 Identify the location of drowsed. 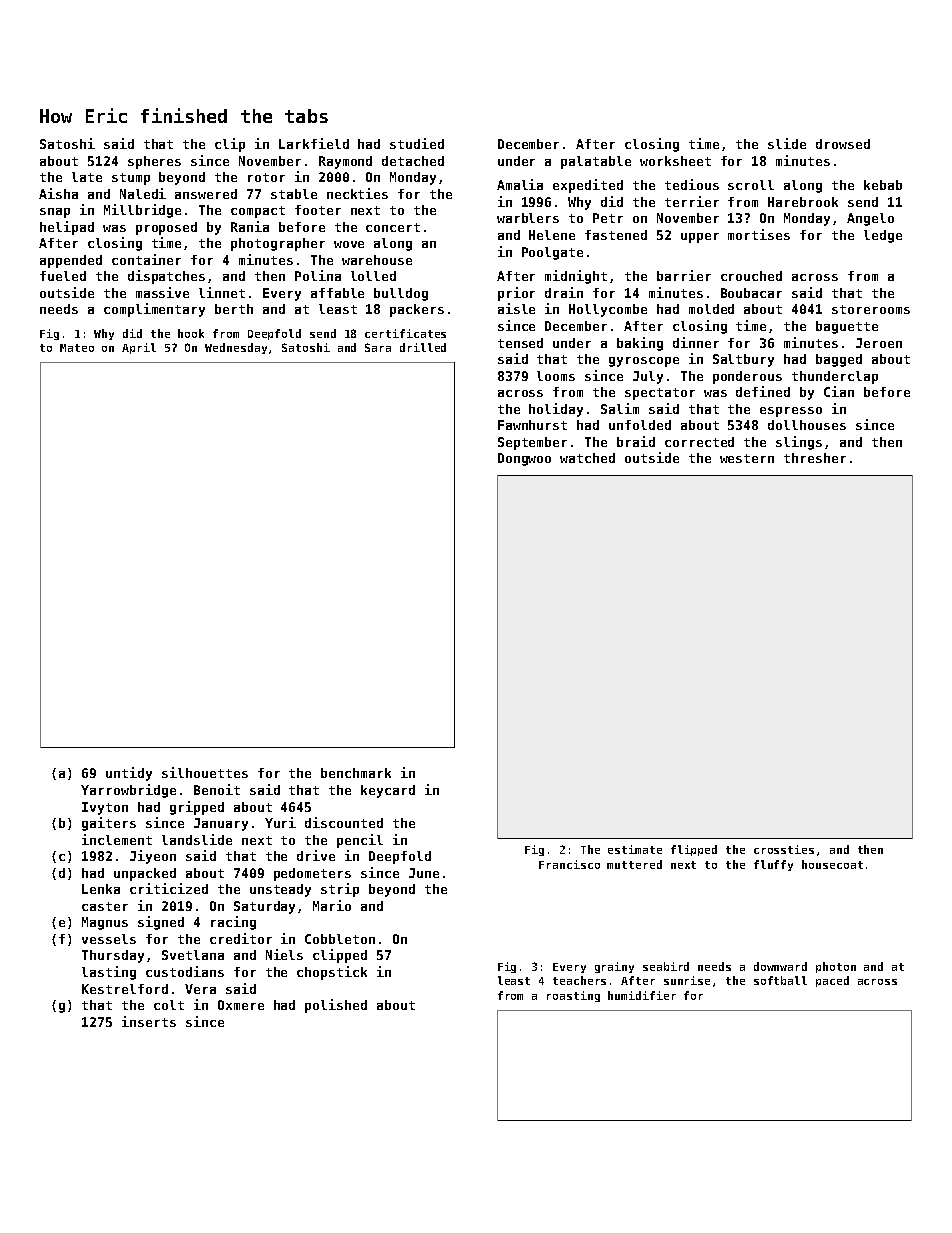
(843, 144).
